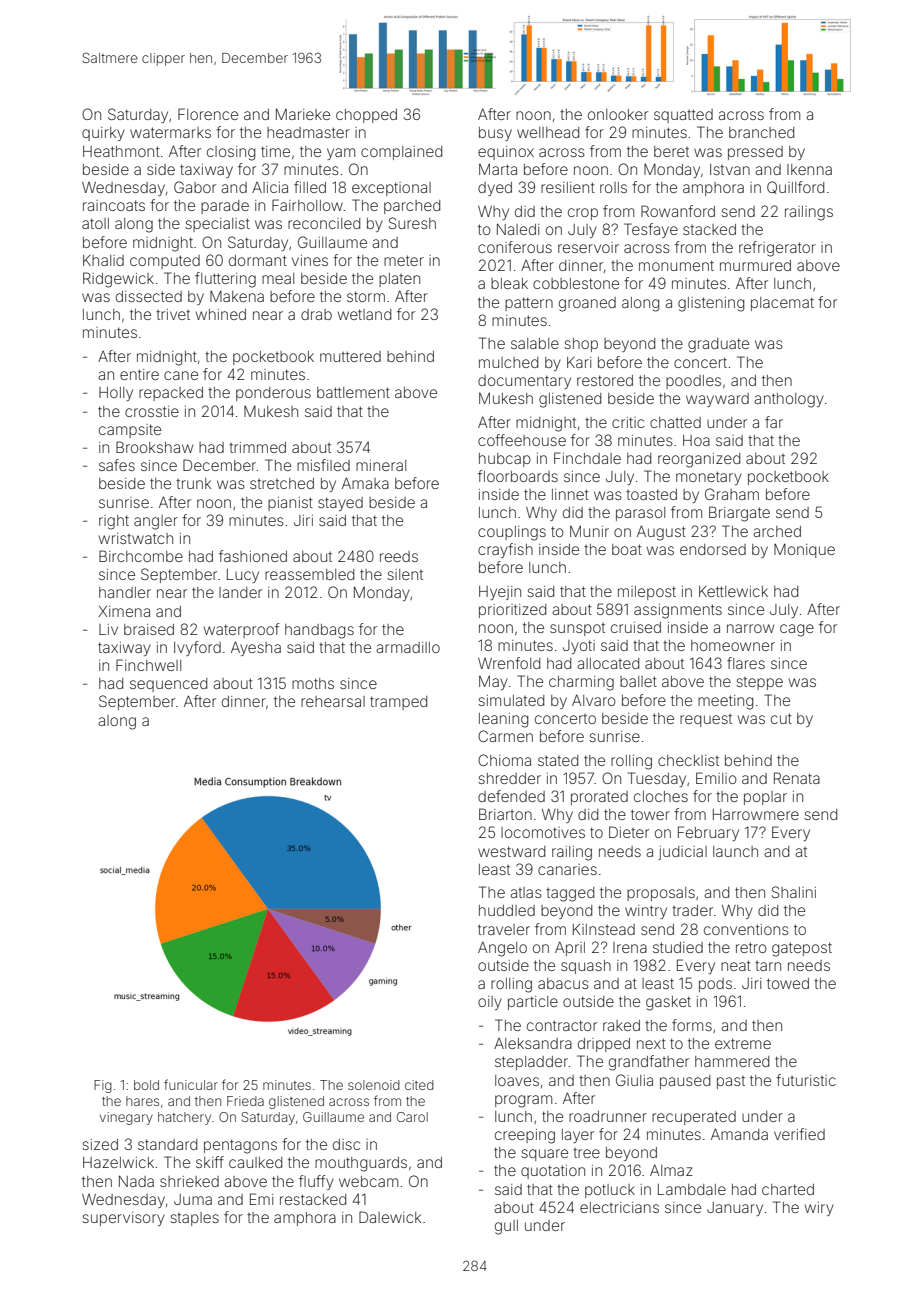 The height and width of the screenshot is (1308, 924). Describe the element at coordinates (225, 207) in the screenshot. I see `parade` at that location.
